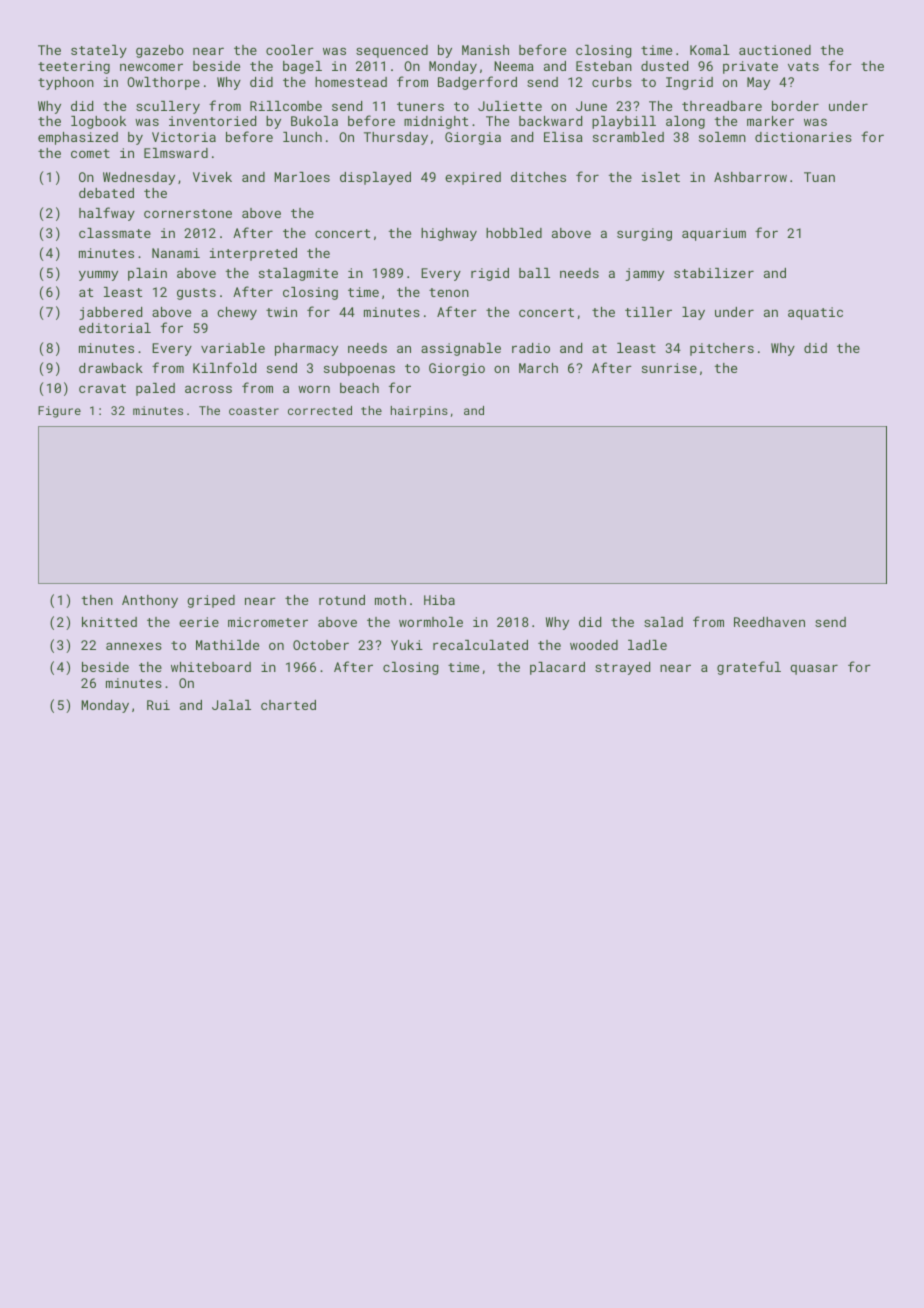 This screenshot has width=924, height=1308. Describe the element at coordinates (254, 411) in the screenshot. I see `coaster` at that location.
